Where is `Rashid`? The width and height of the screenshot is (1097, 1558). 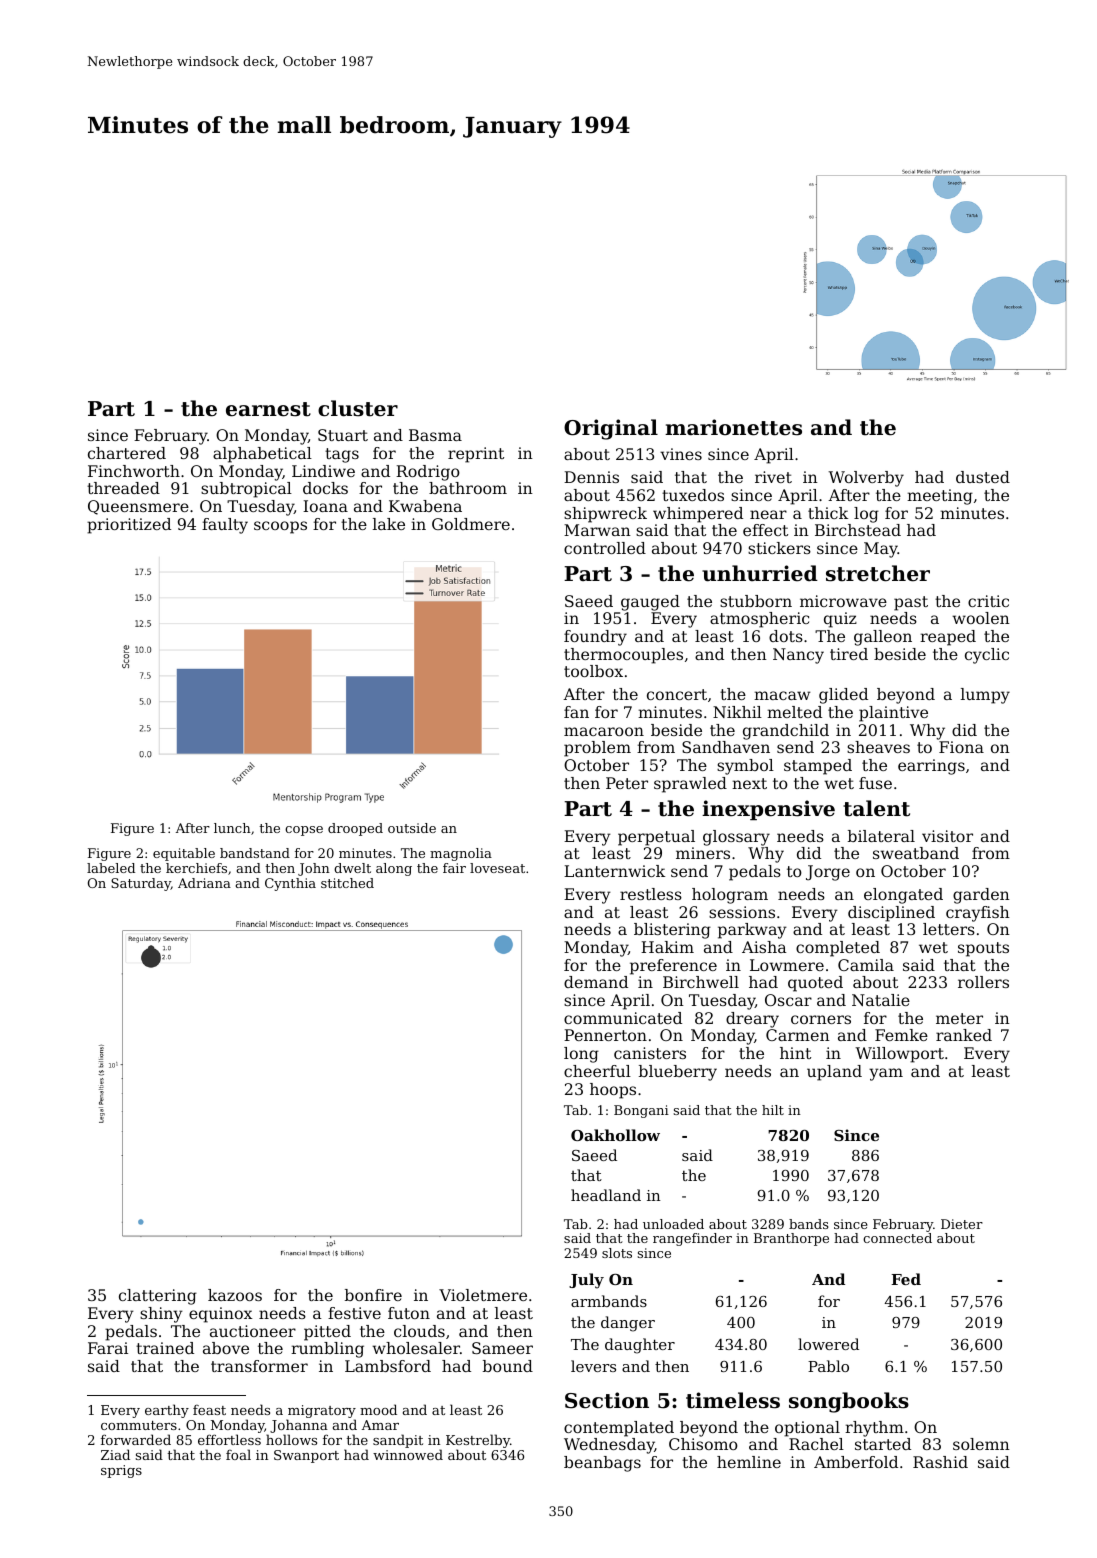 Rashid is located at coordinates (940, 1462).
